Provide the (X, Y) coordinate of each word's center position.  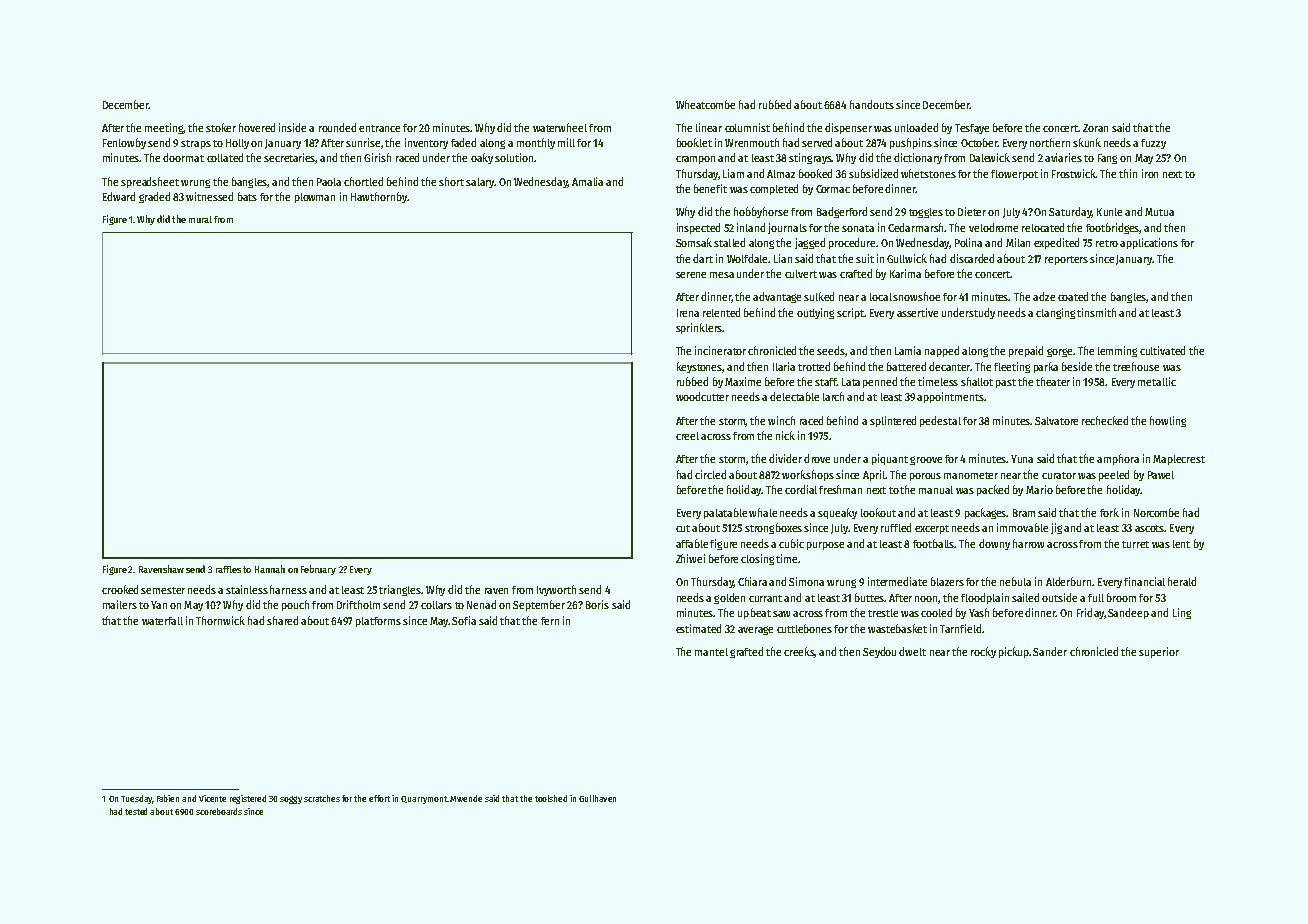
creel (687, 436)
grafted (746, 652)
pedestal (940, 421)
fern (550, 621)
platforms (378, 622)
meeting (164, 128)
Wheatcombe (705, 104)
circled (710, 474)
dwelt (912, 651)
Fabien (168, 798)
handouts (872, 104)
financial (1144, 581)
